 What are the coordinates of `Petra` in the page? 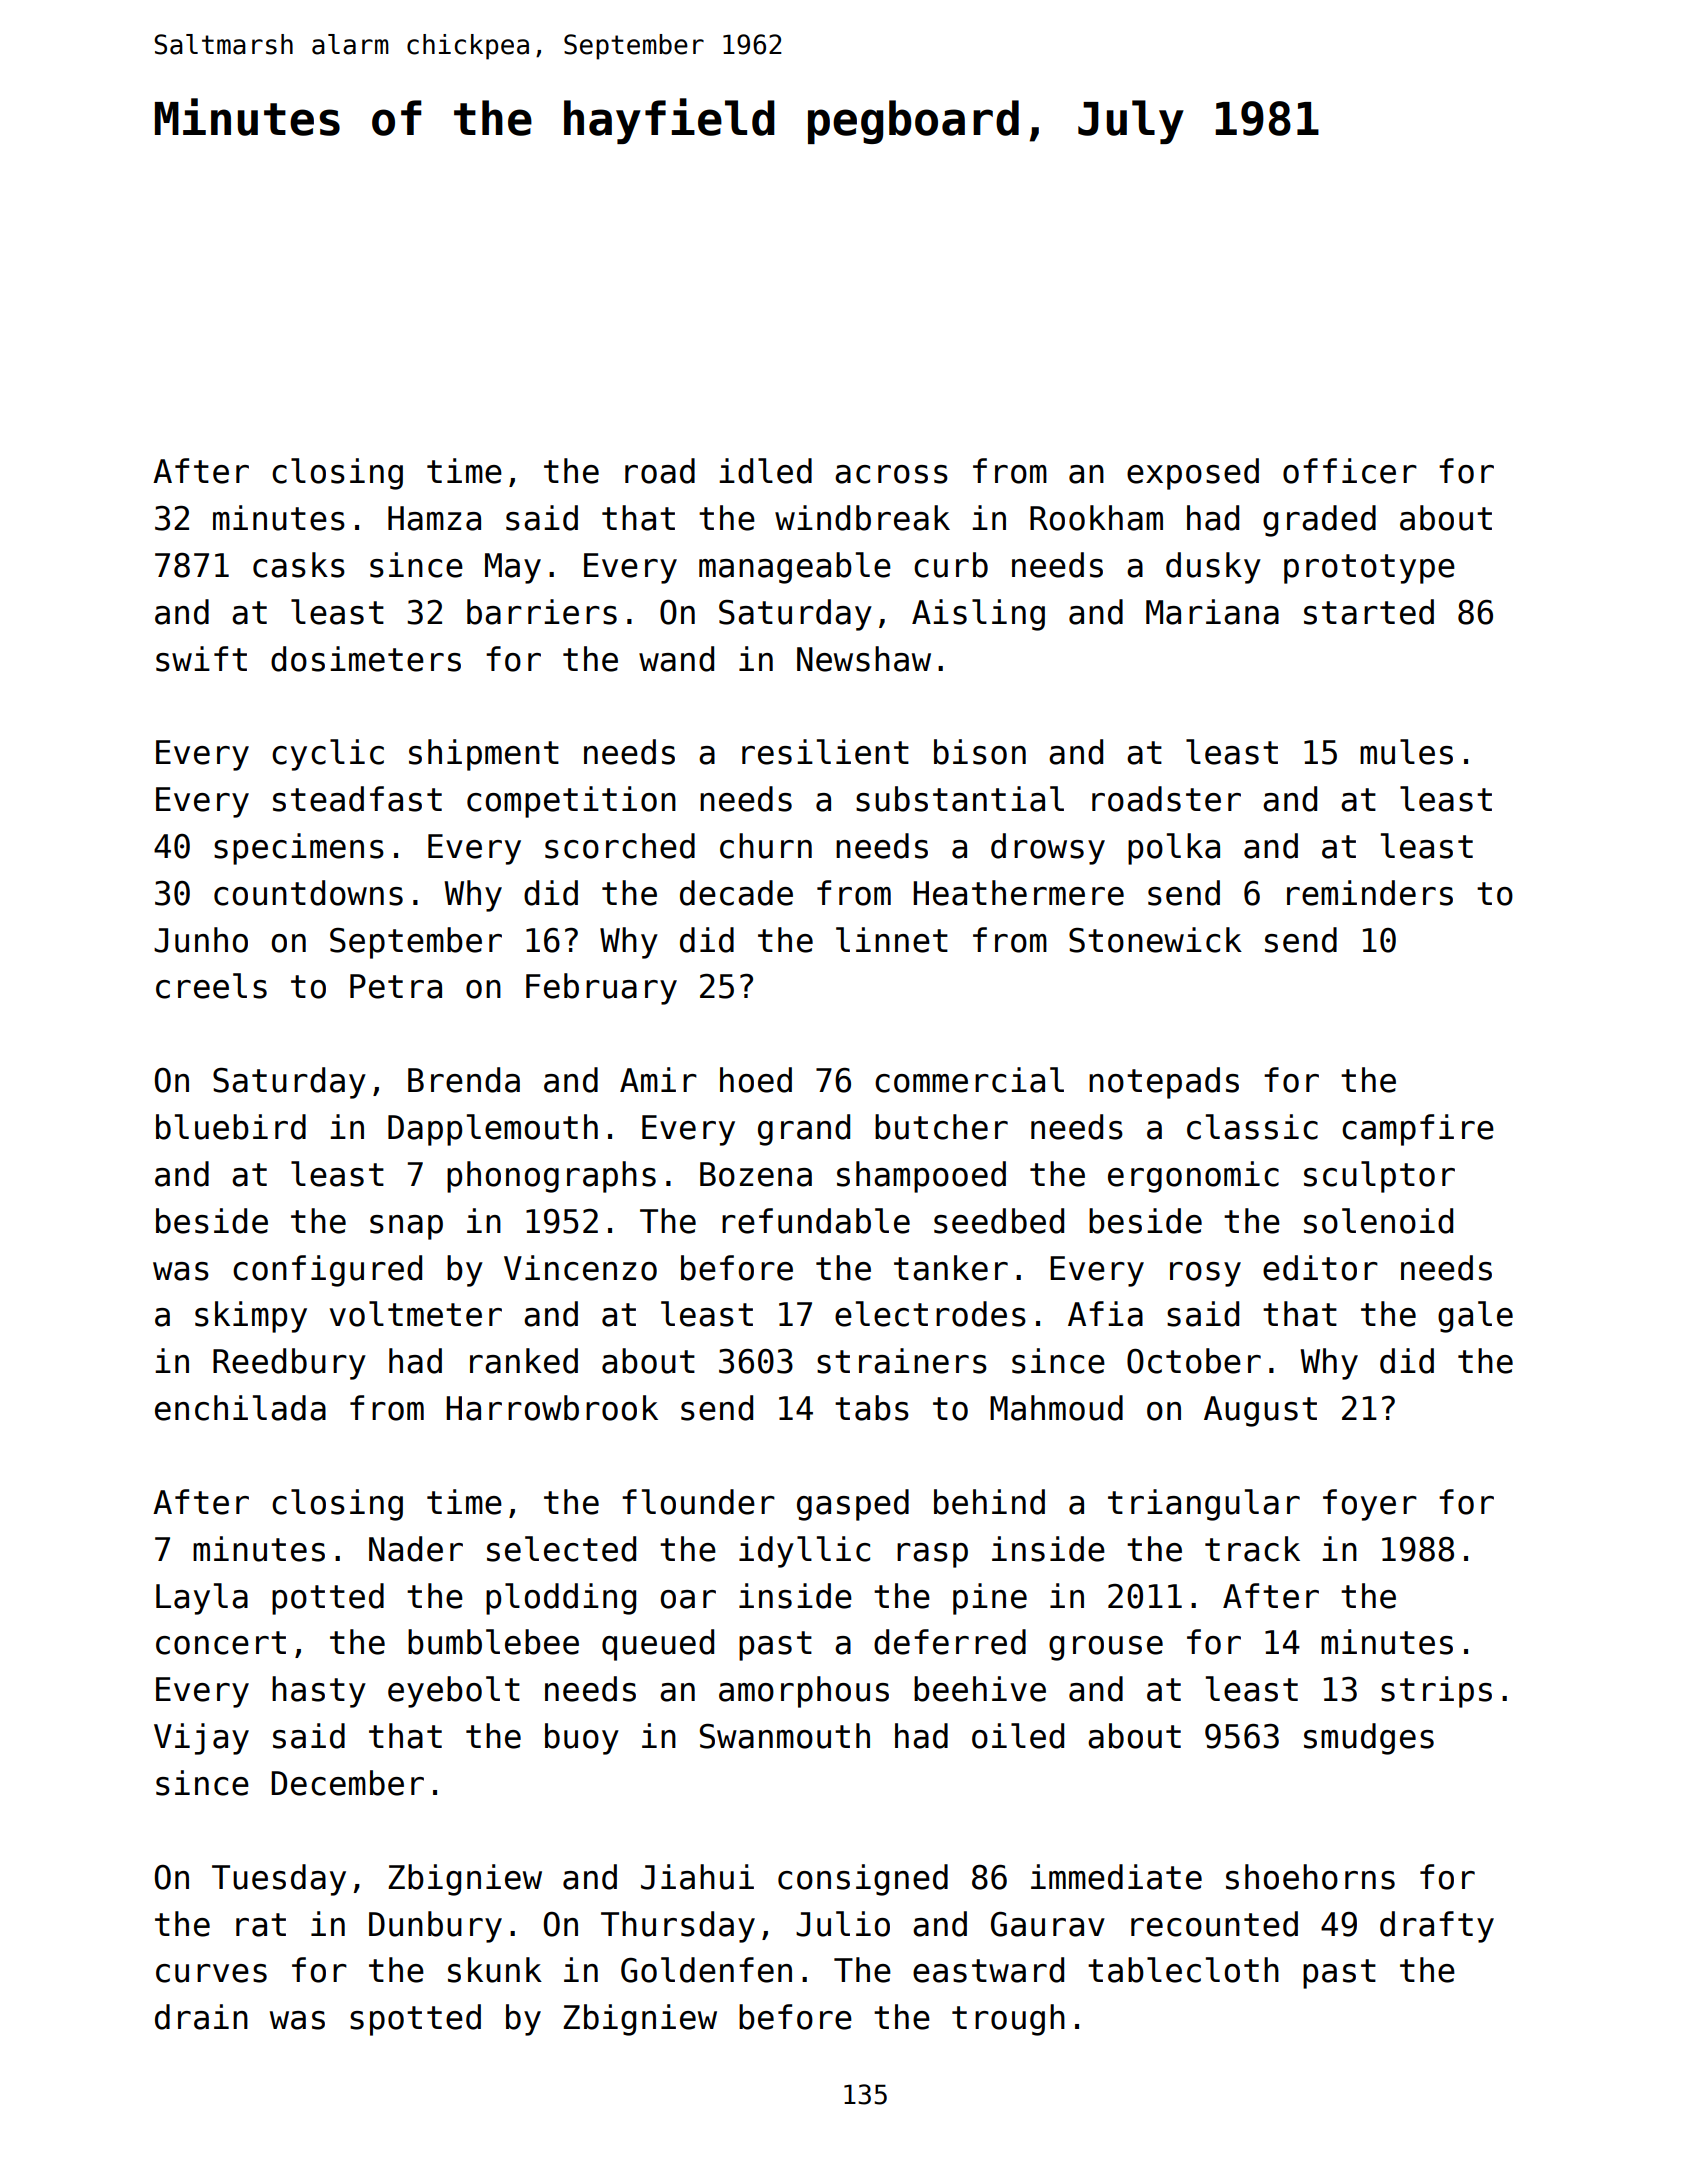 It's located at (396, 986).
